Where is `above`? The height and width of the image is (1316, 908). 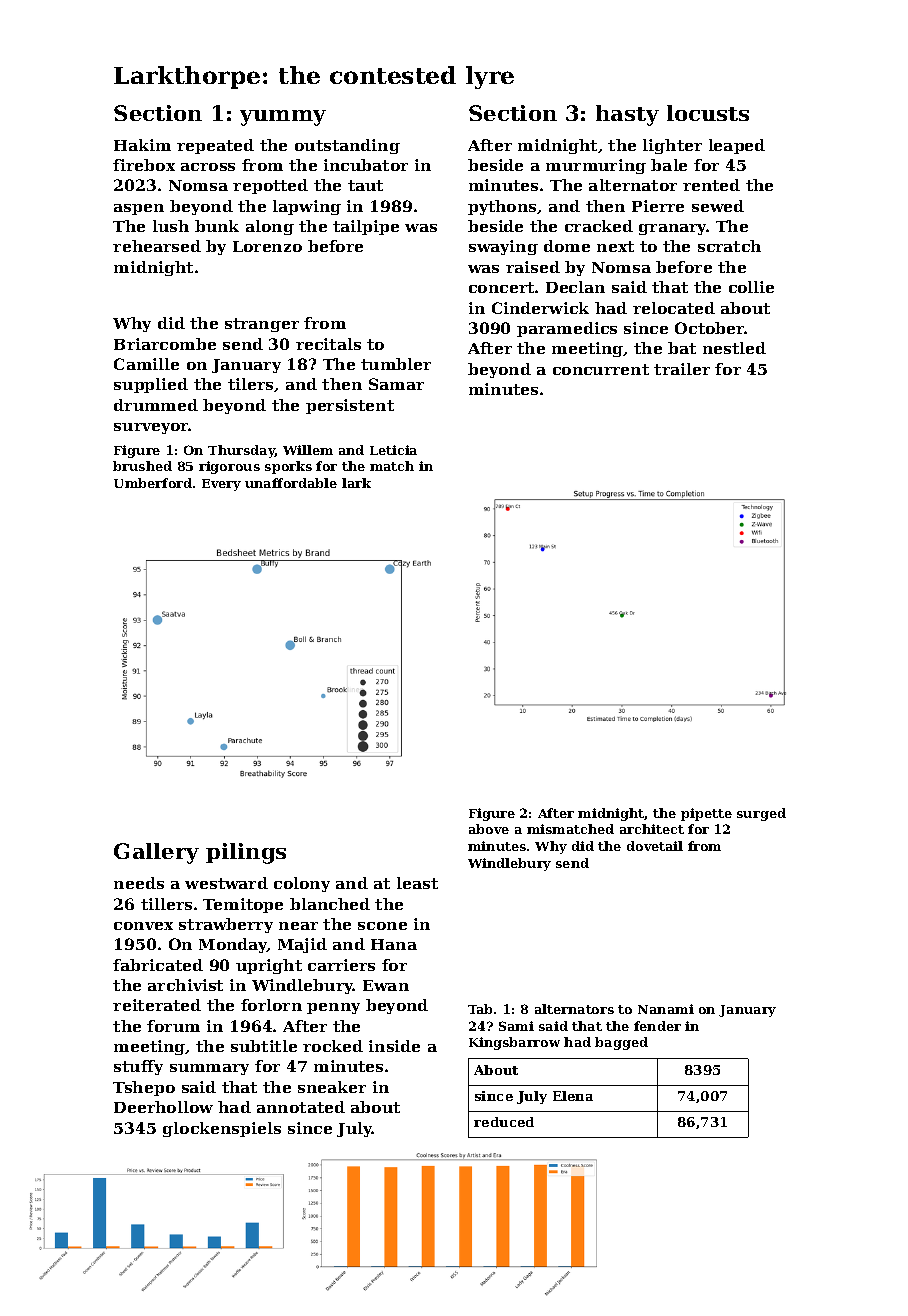 above is located at coordinates (489, 829).
